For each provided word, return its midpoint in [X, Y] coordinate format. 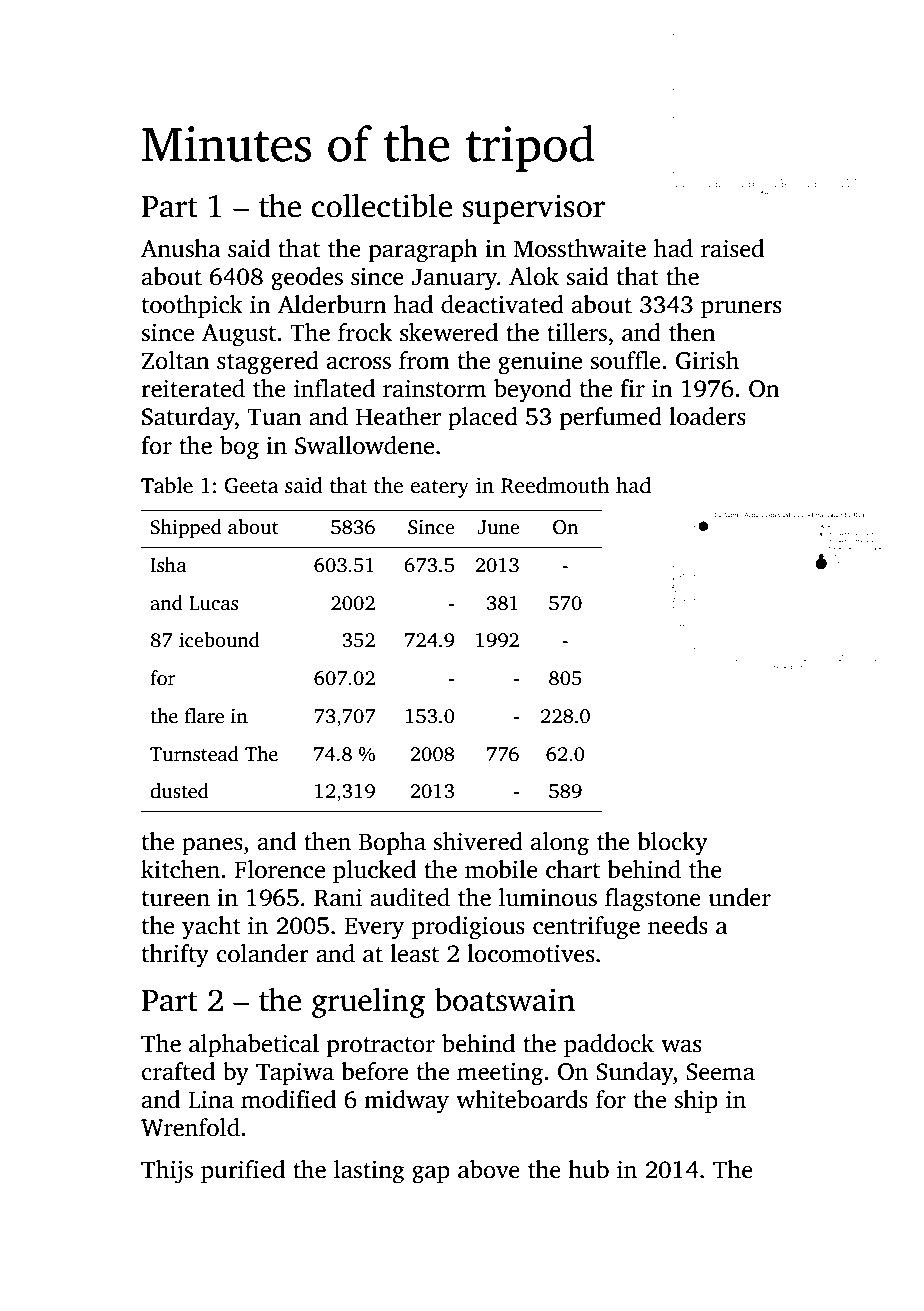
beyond [533, 391]
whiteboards [522, 1099]
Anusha [181, 248]
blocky [672, 844]
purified [243, 1172]
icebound [219, 640]
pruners [741, 310]
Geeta [252, 486]
